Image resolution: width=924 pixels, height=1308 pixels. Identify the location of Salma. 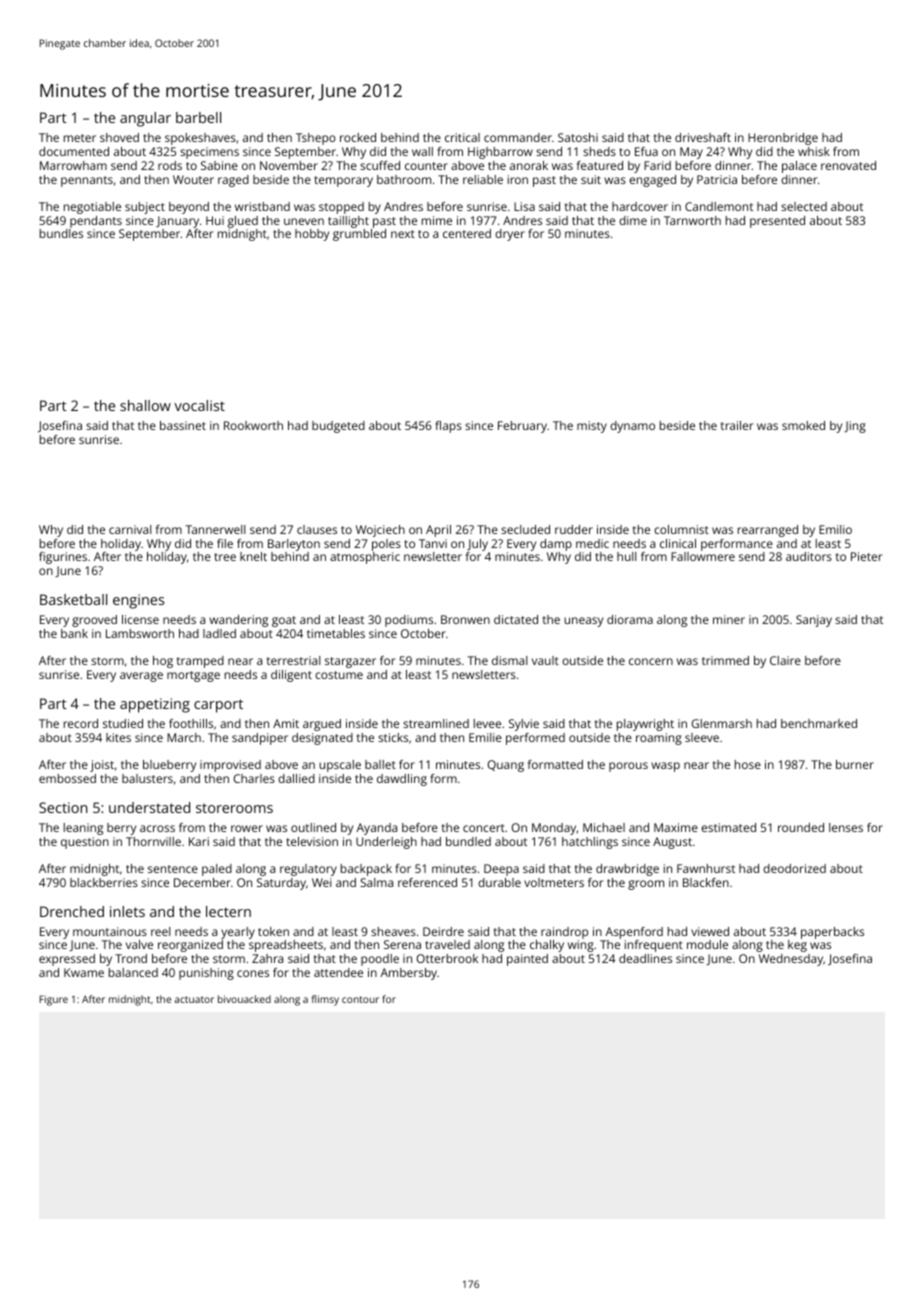
(376, 882).
